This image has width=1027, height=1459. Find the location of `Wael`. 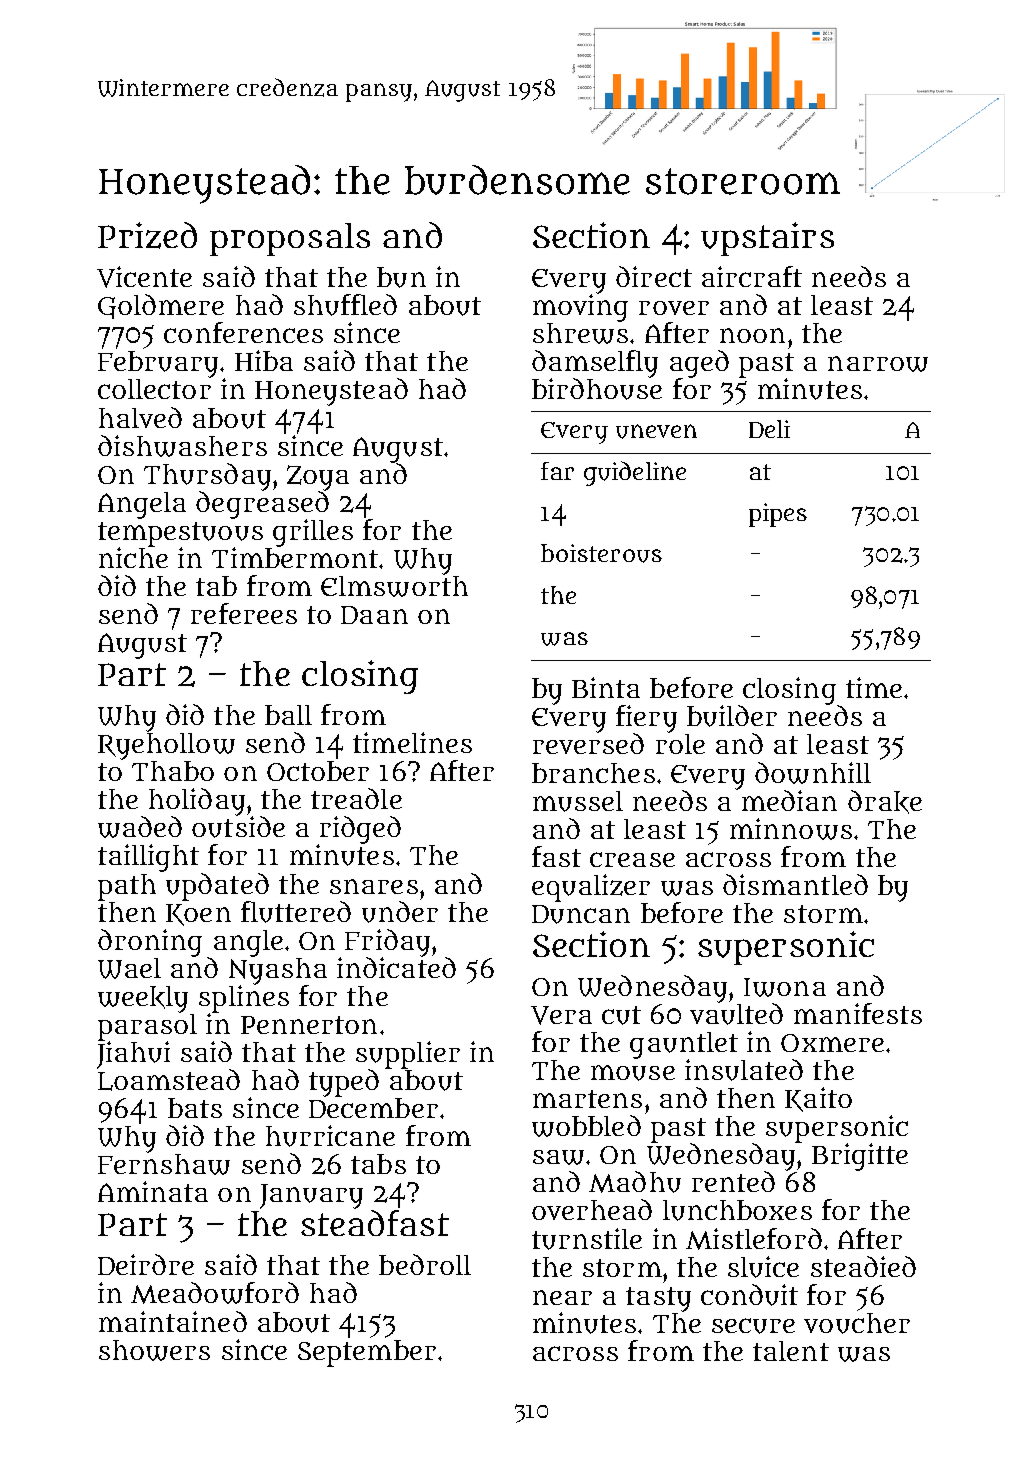

Wael is located at coordinates (129, 968).
